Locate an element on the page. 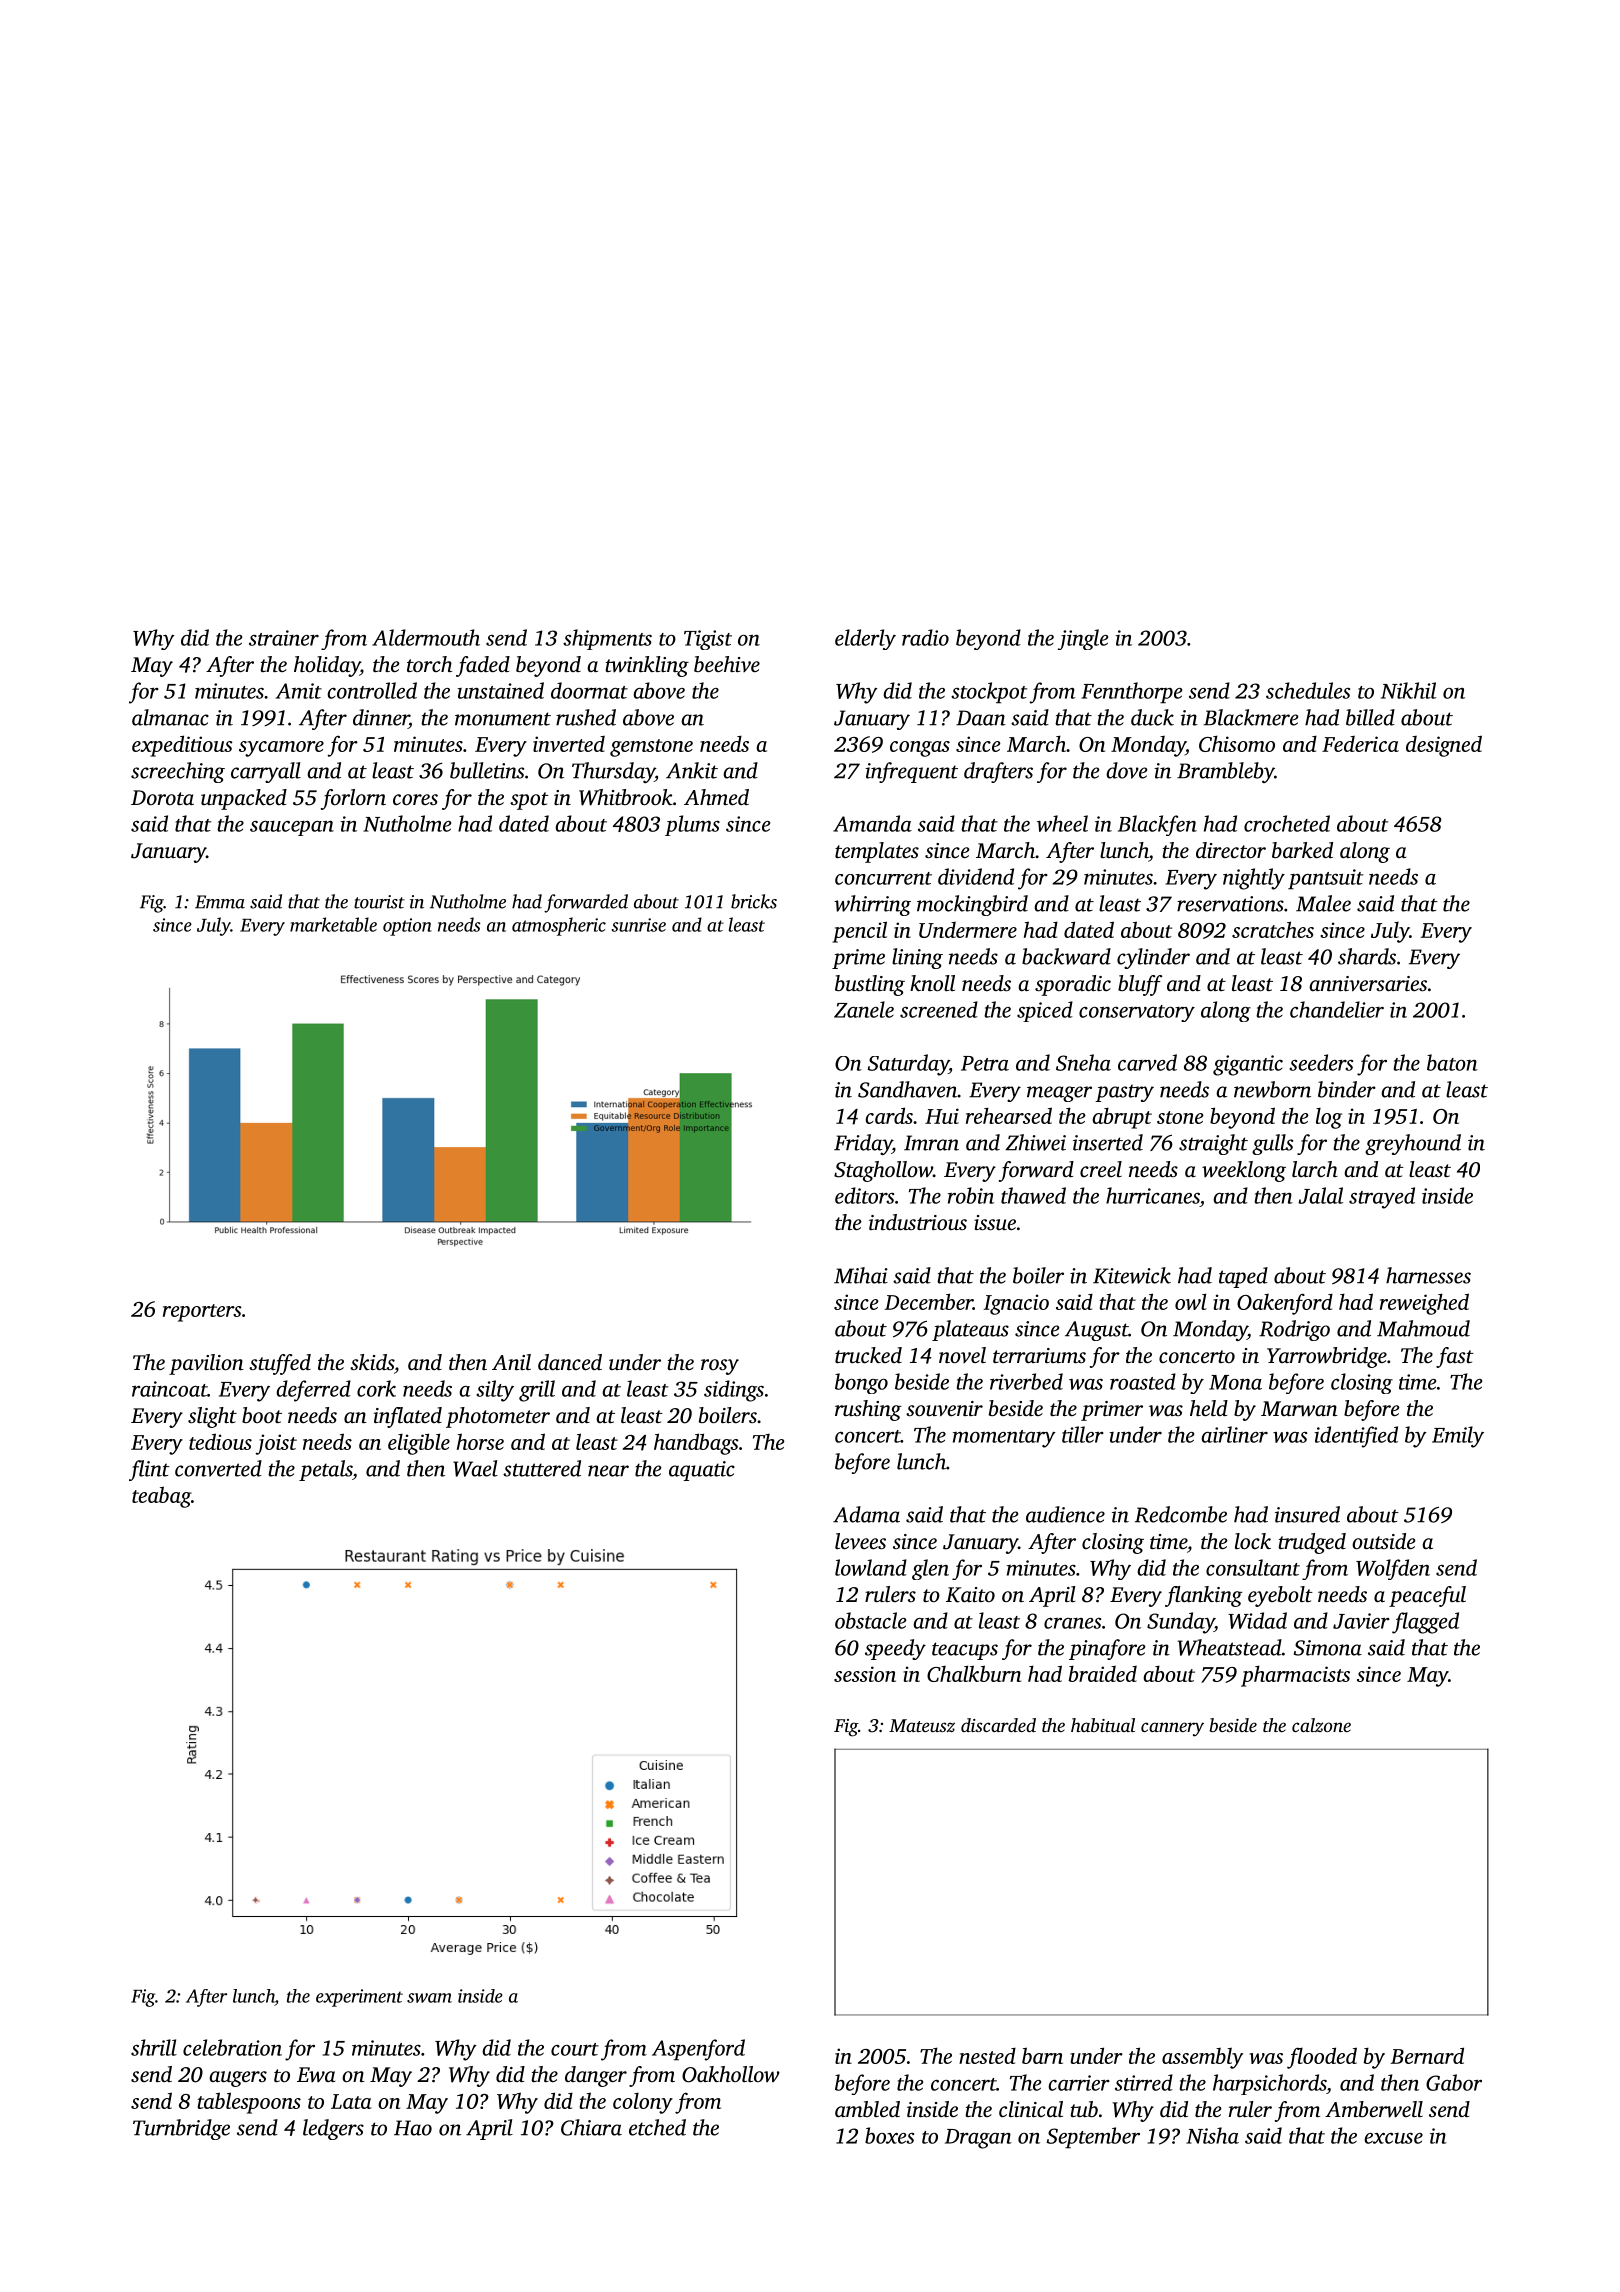 This image has height=2292, width=1620. billed is located at coordinates (1370, 717).
